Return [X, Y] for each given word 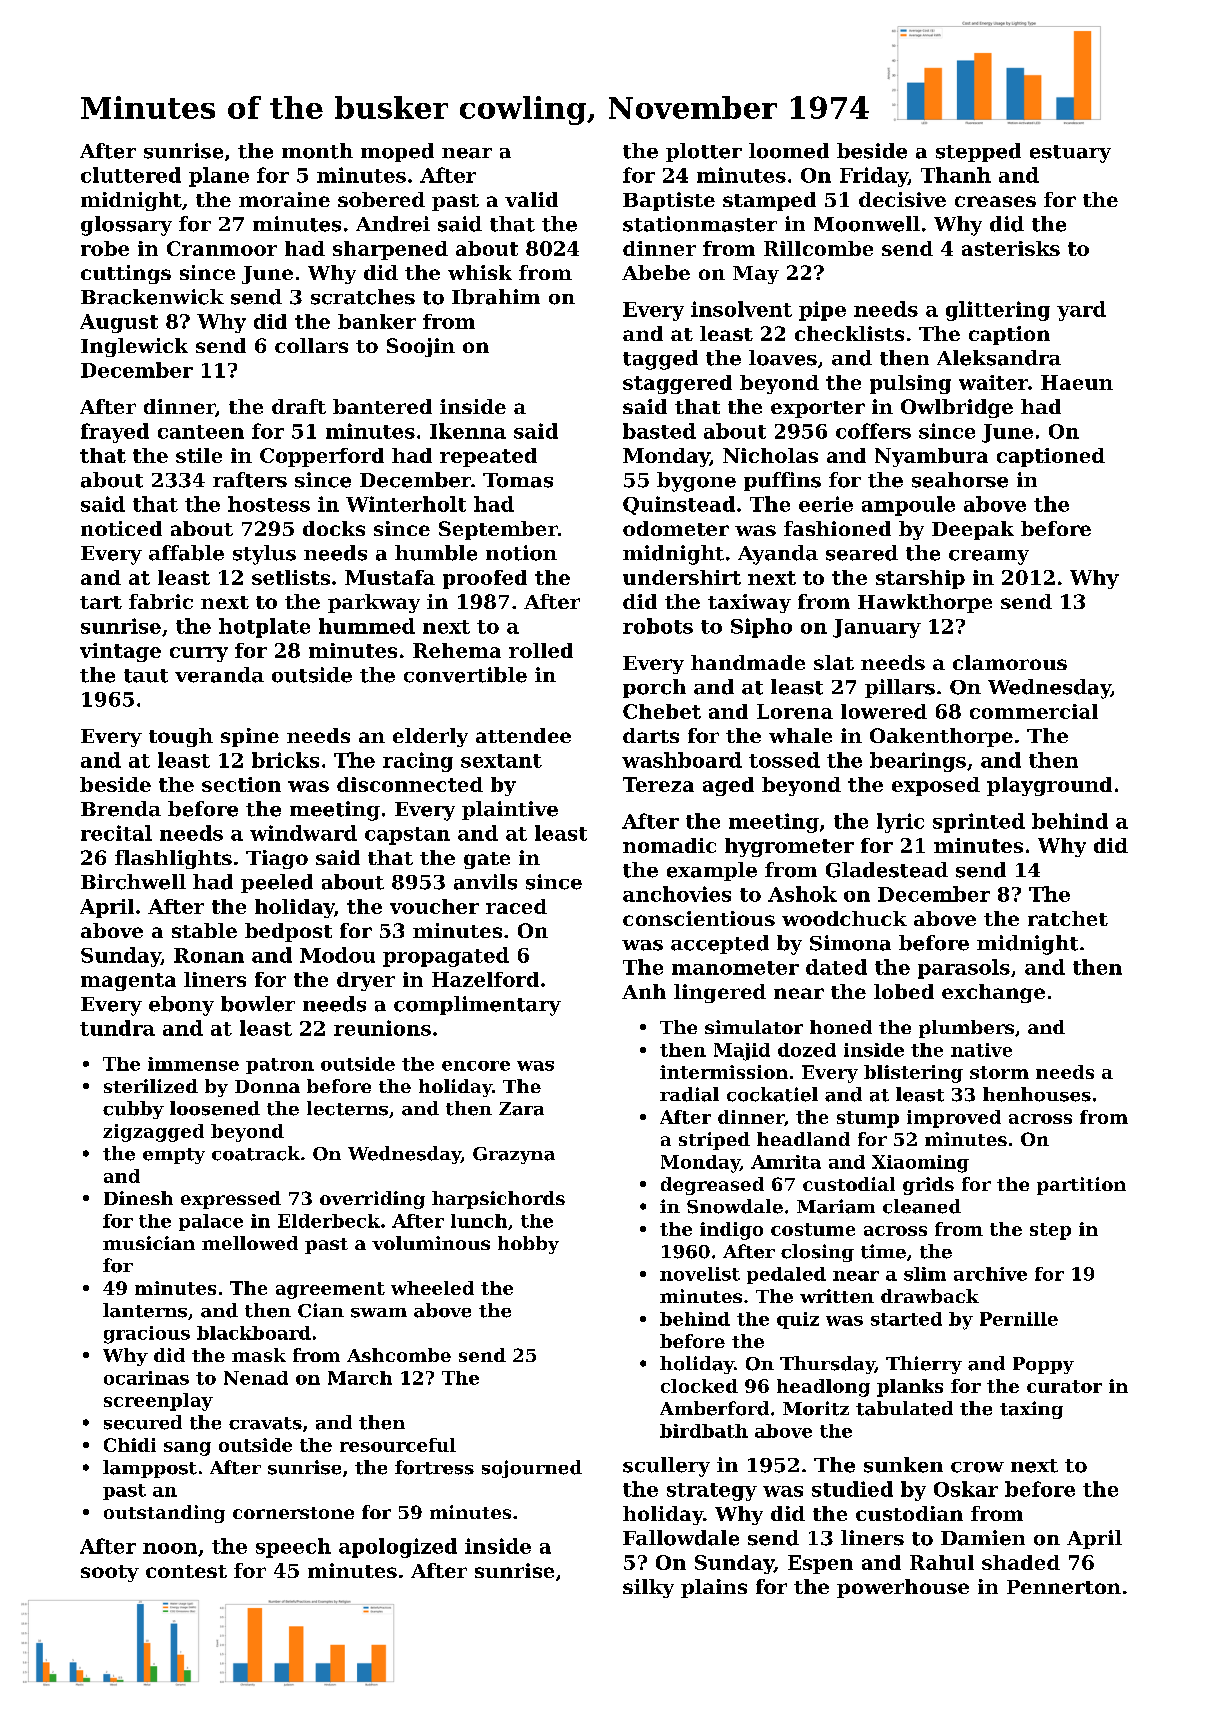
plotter [704, 152]
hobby [528, 1245]
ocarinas [146, 1378]
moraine [284, 199]
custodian [909, 1513]
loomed [789, 151]
